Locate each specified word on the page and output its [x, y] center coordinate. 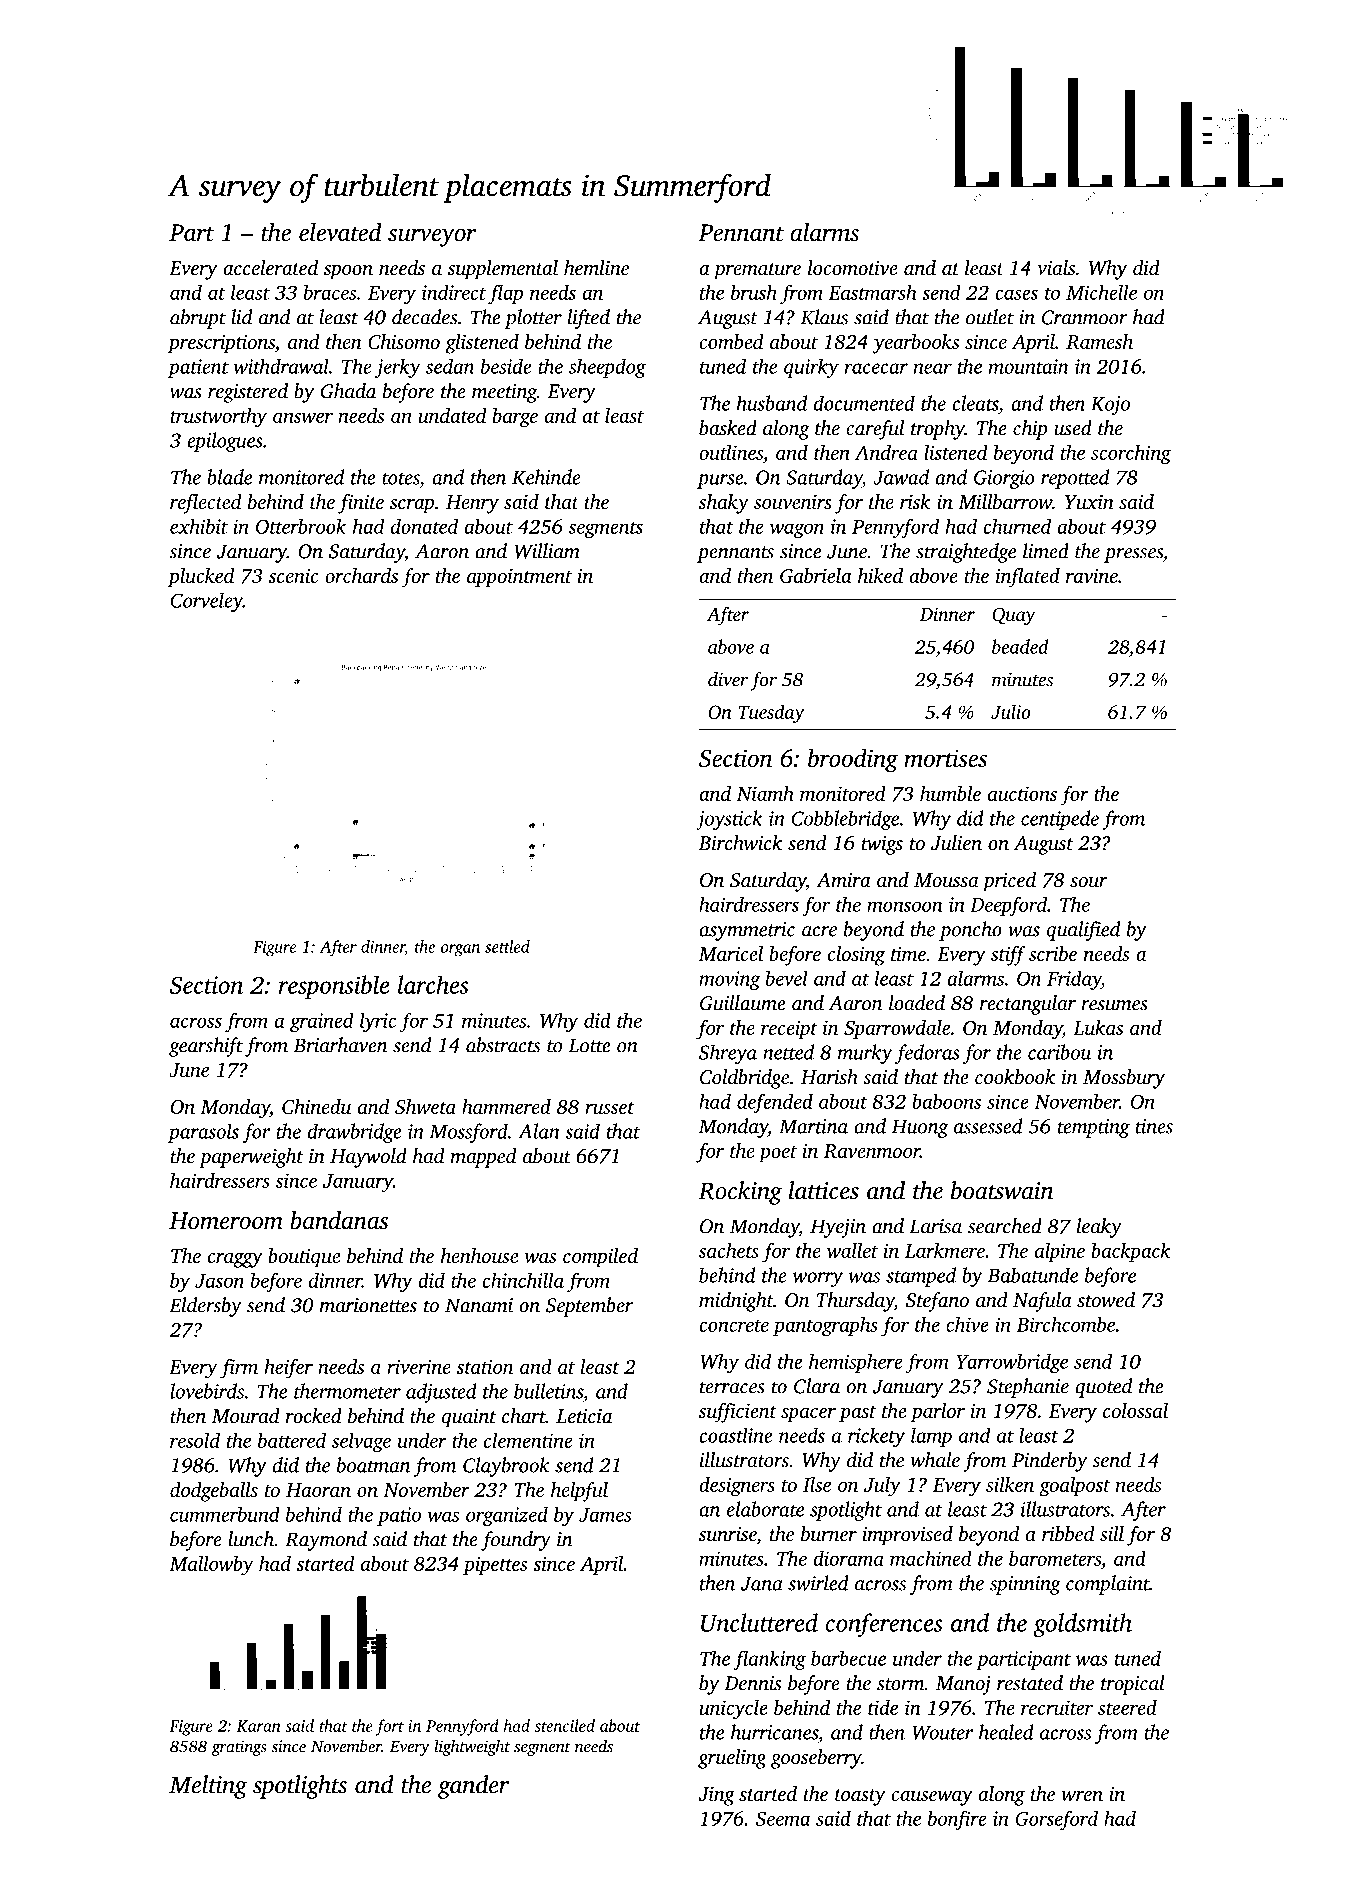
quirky [811, 368]
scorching [1131, 455]
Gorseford [1057, 1820]
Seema [783, 1818]
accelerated [270, 267]
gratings [239, 1748]
